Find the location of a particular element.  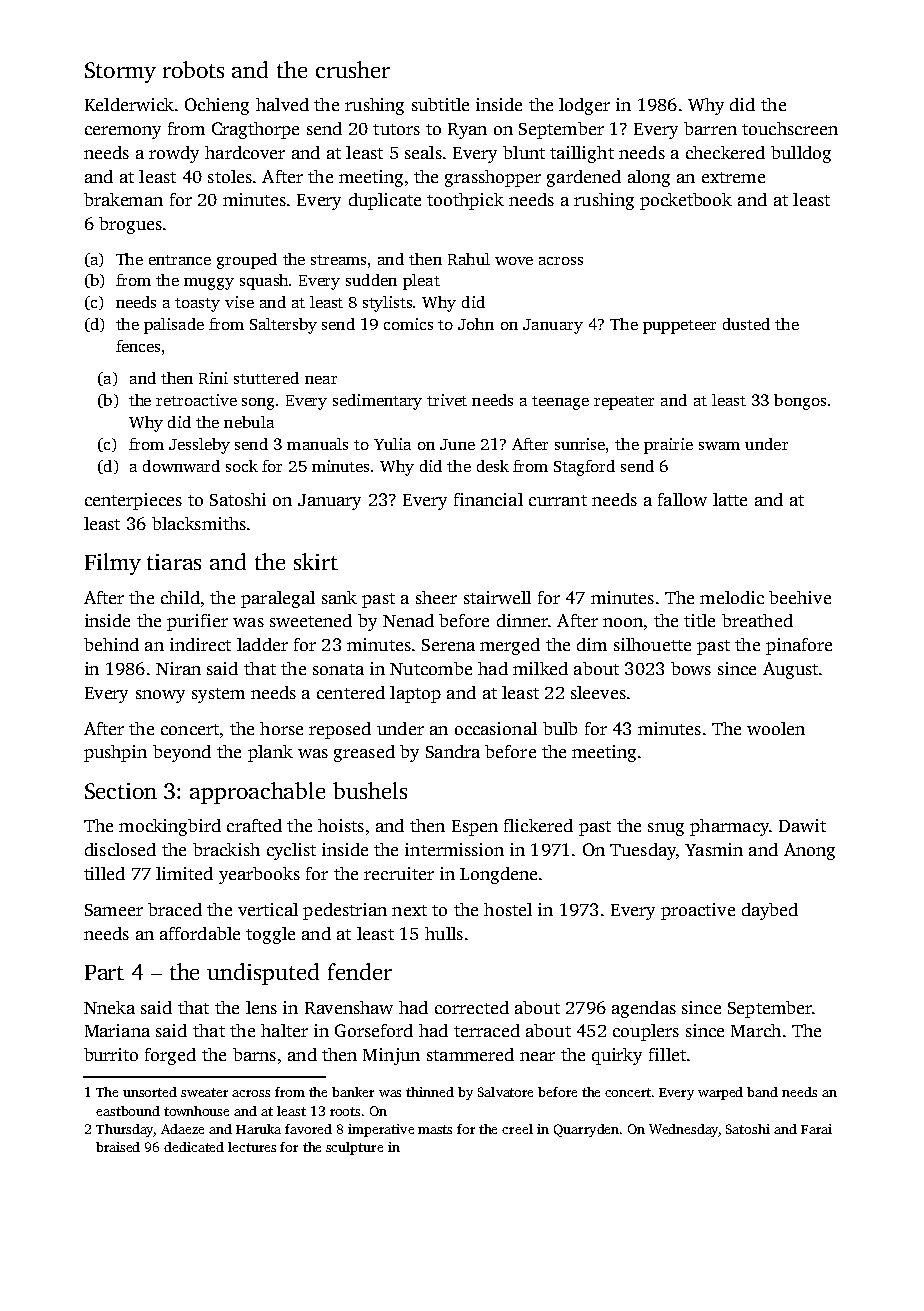

Stormy is located at coordinates (120, 72).
